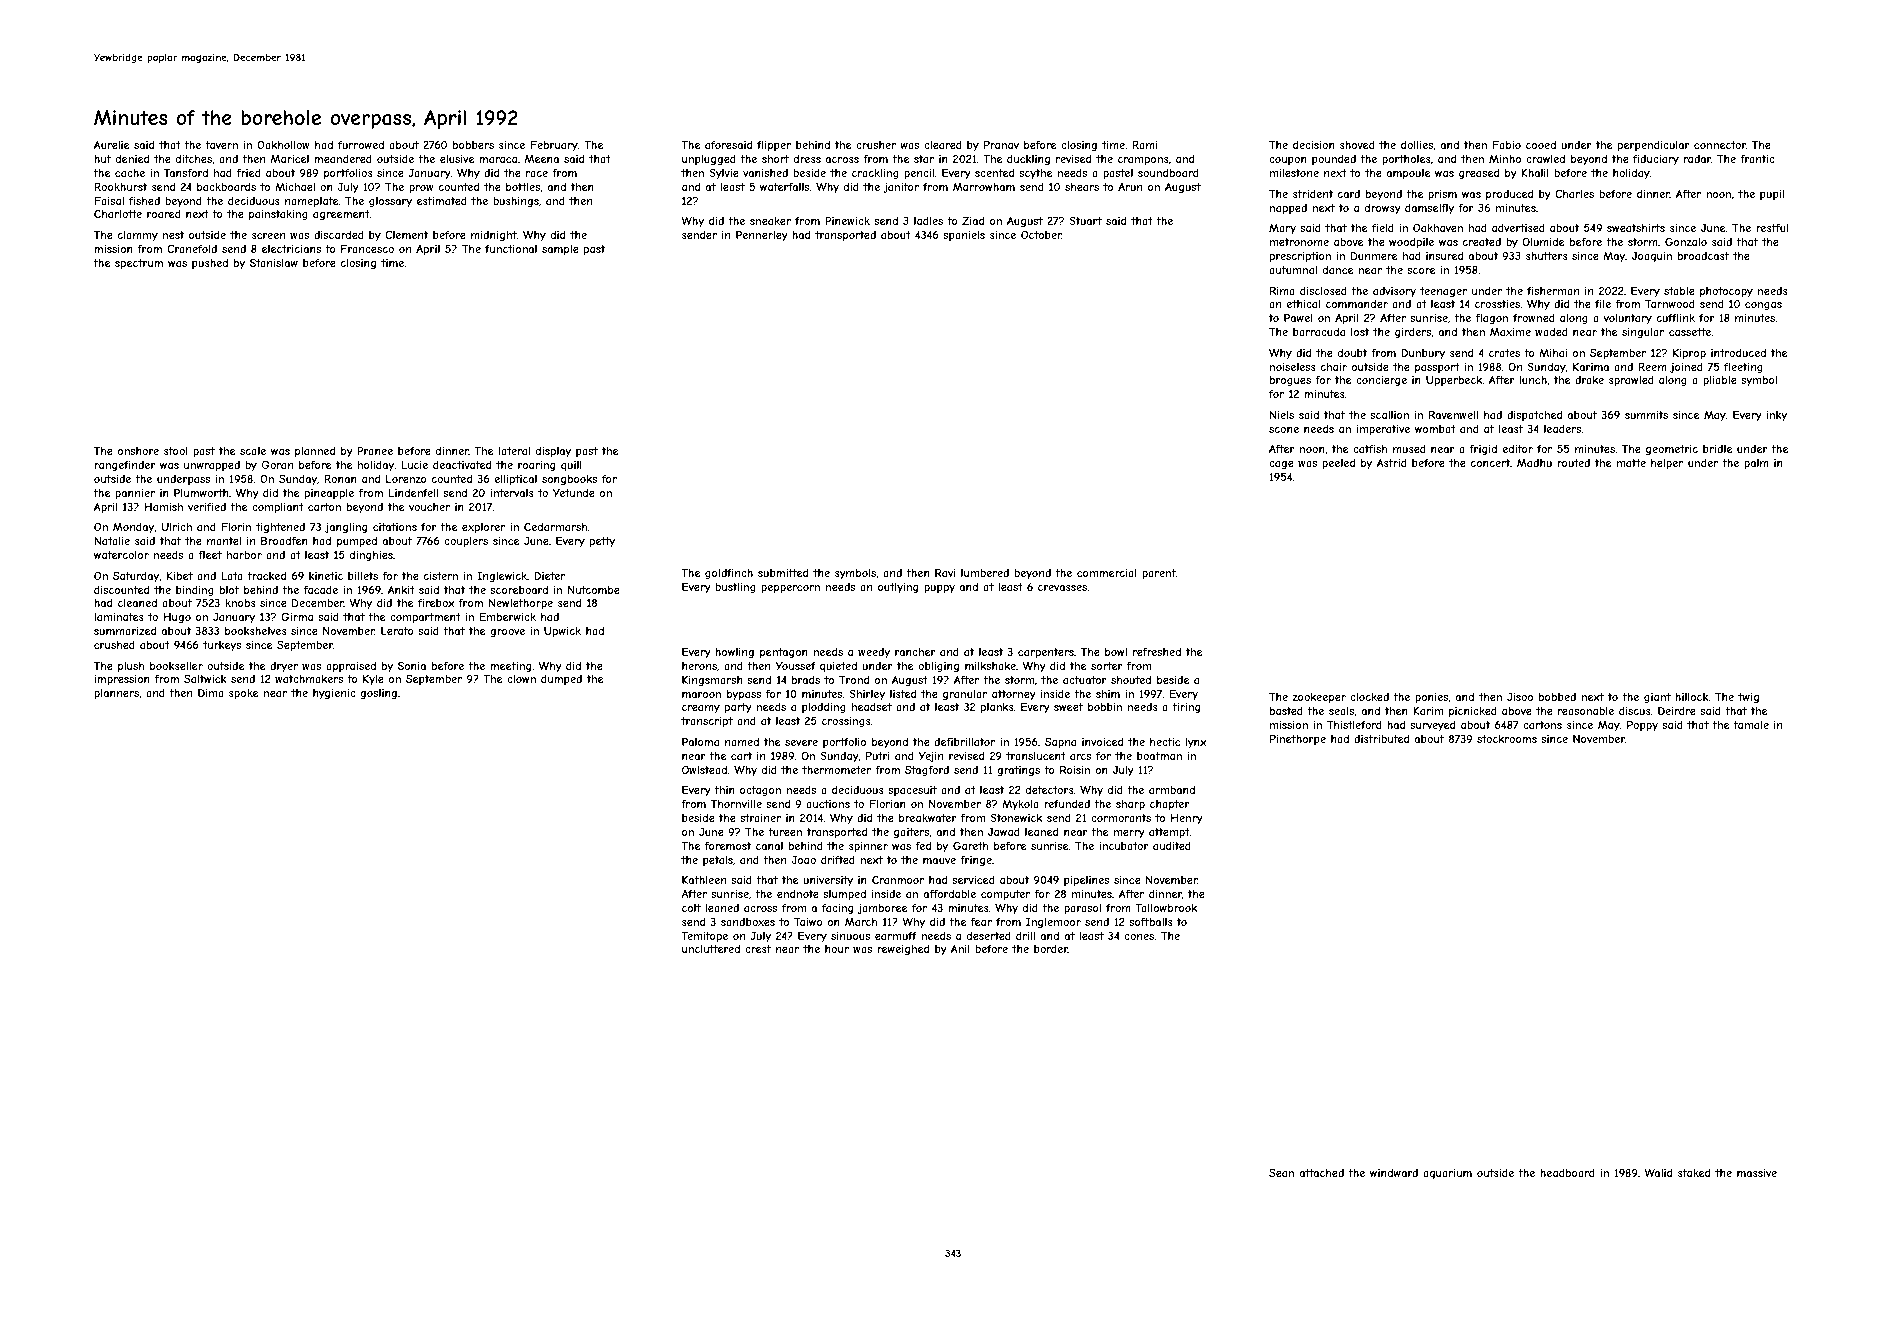 The width and height of the screenshot is (1890, 1336). I want to click on pushed, so click(210, 264).
